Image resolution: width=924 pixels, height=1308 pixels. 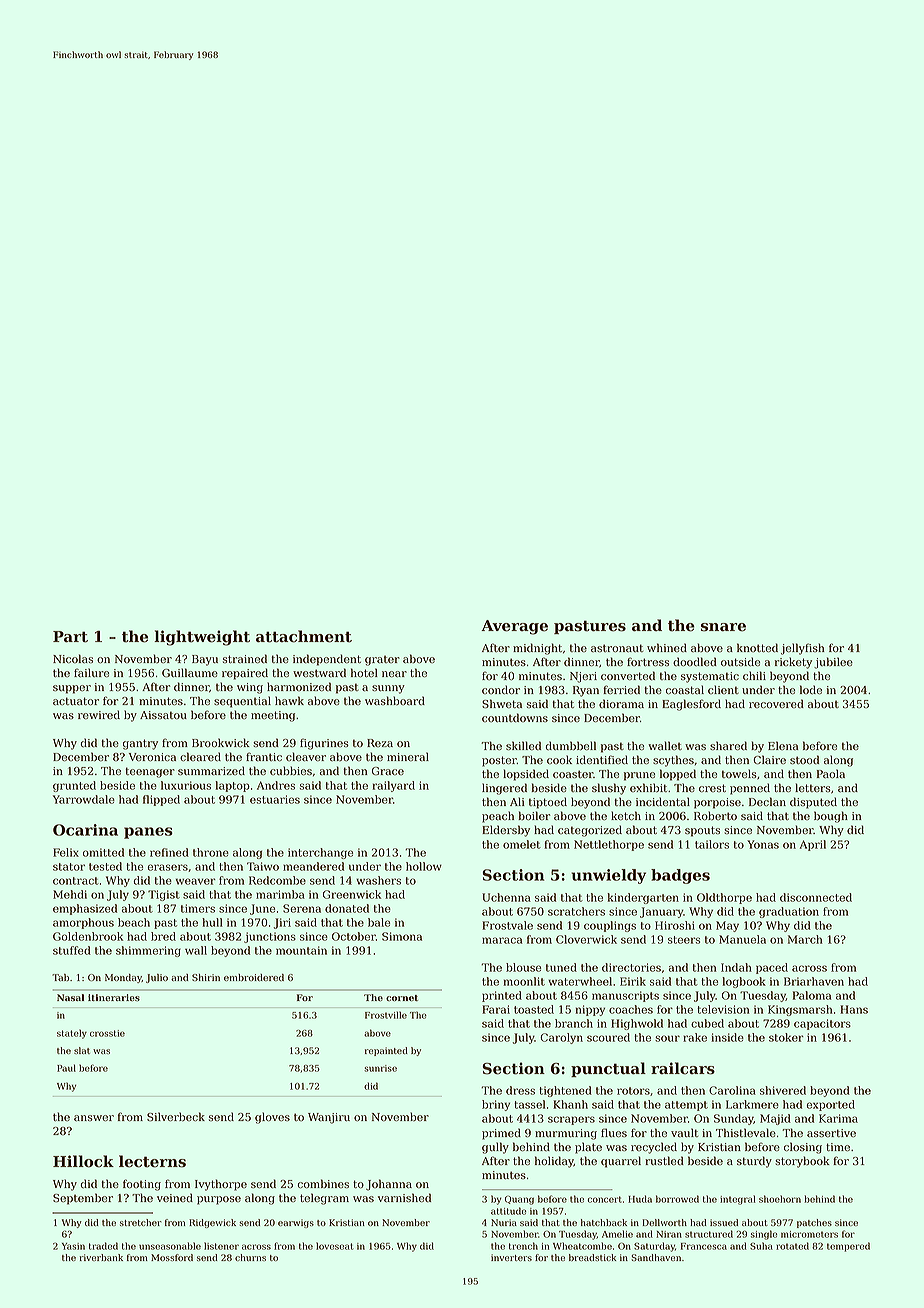 What do you see at coordinates (202, 638) in the screenshot?
I see `lightweight` at bounding box center [202, 638].
